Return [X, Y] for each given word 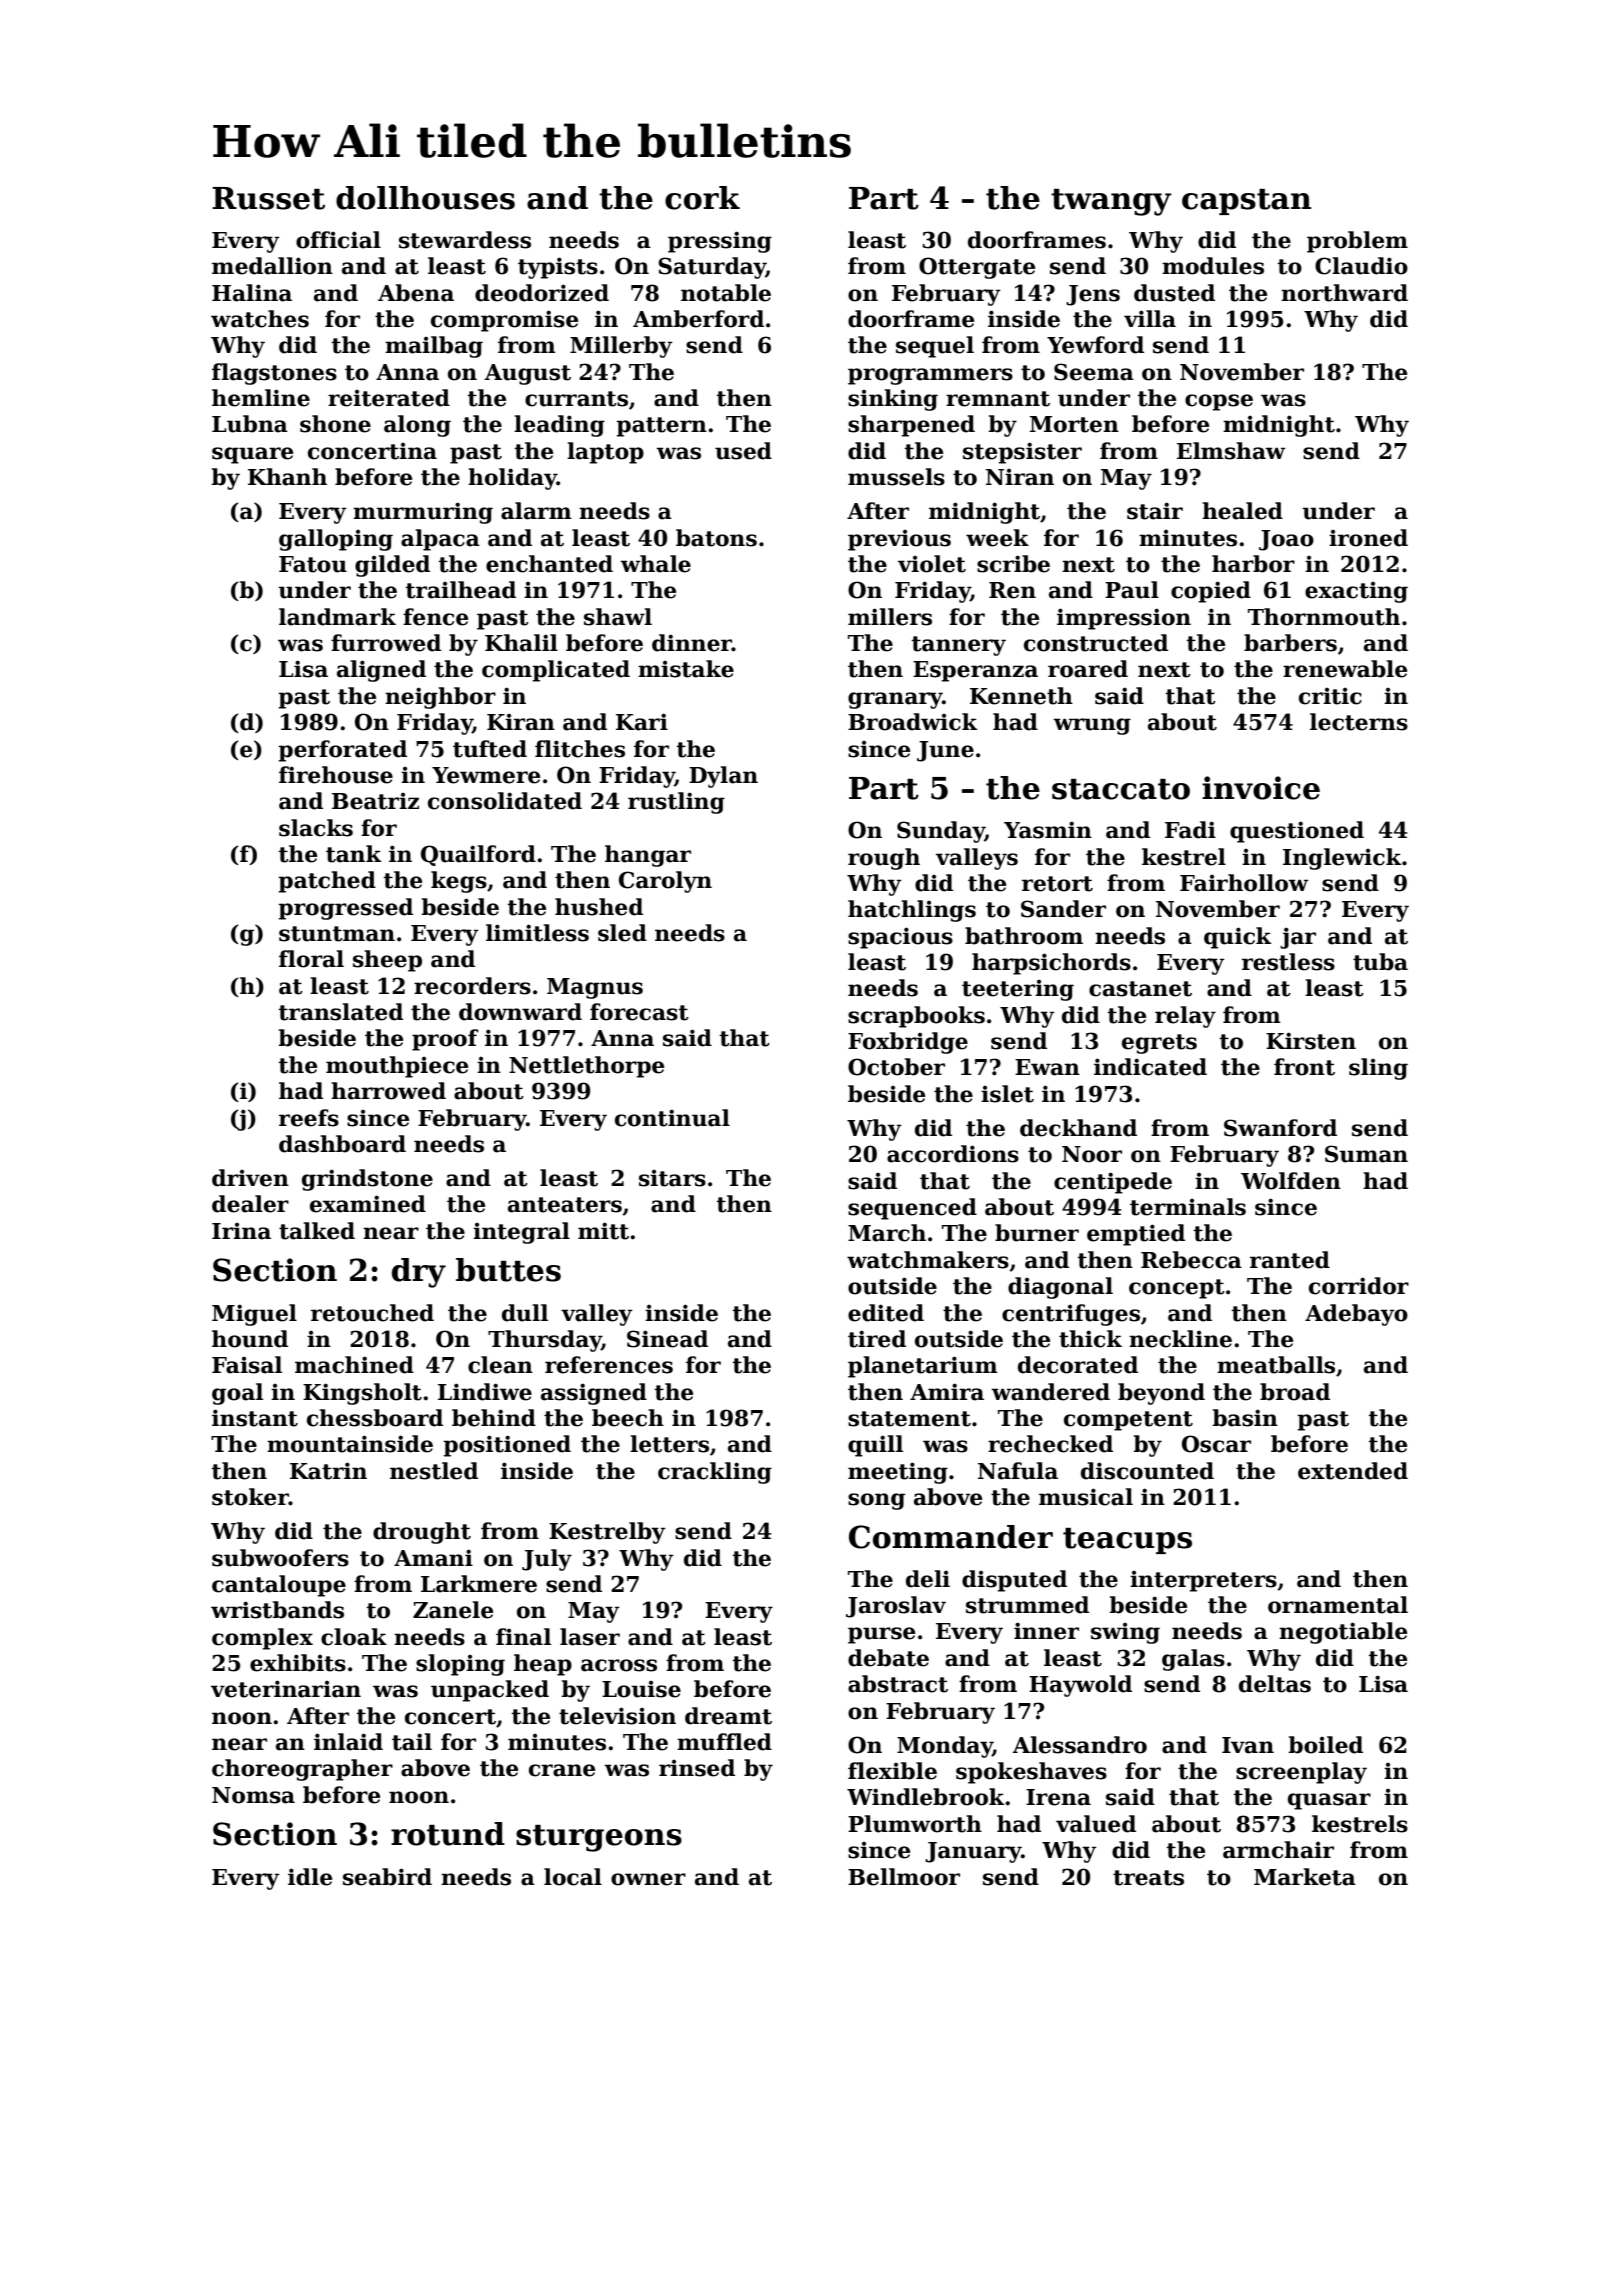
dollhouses [425, 198]
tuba [1380, 962]
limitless [537, 933]
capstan [1246, 202]
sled [622, 933]
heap [543, 1665]
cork [702, 198]
